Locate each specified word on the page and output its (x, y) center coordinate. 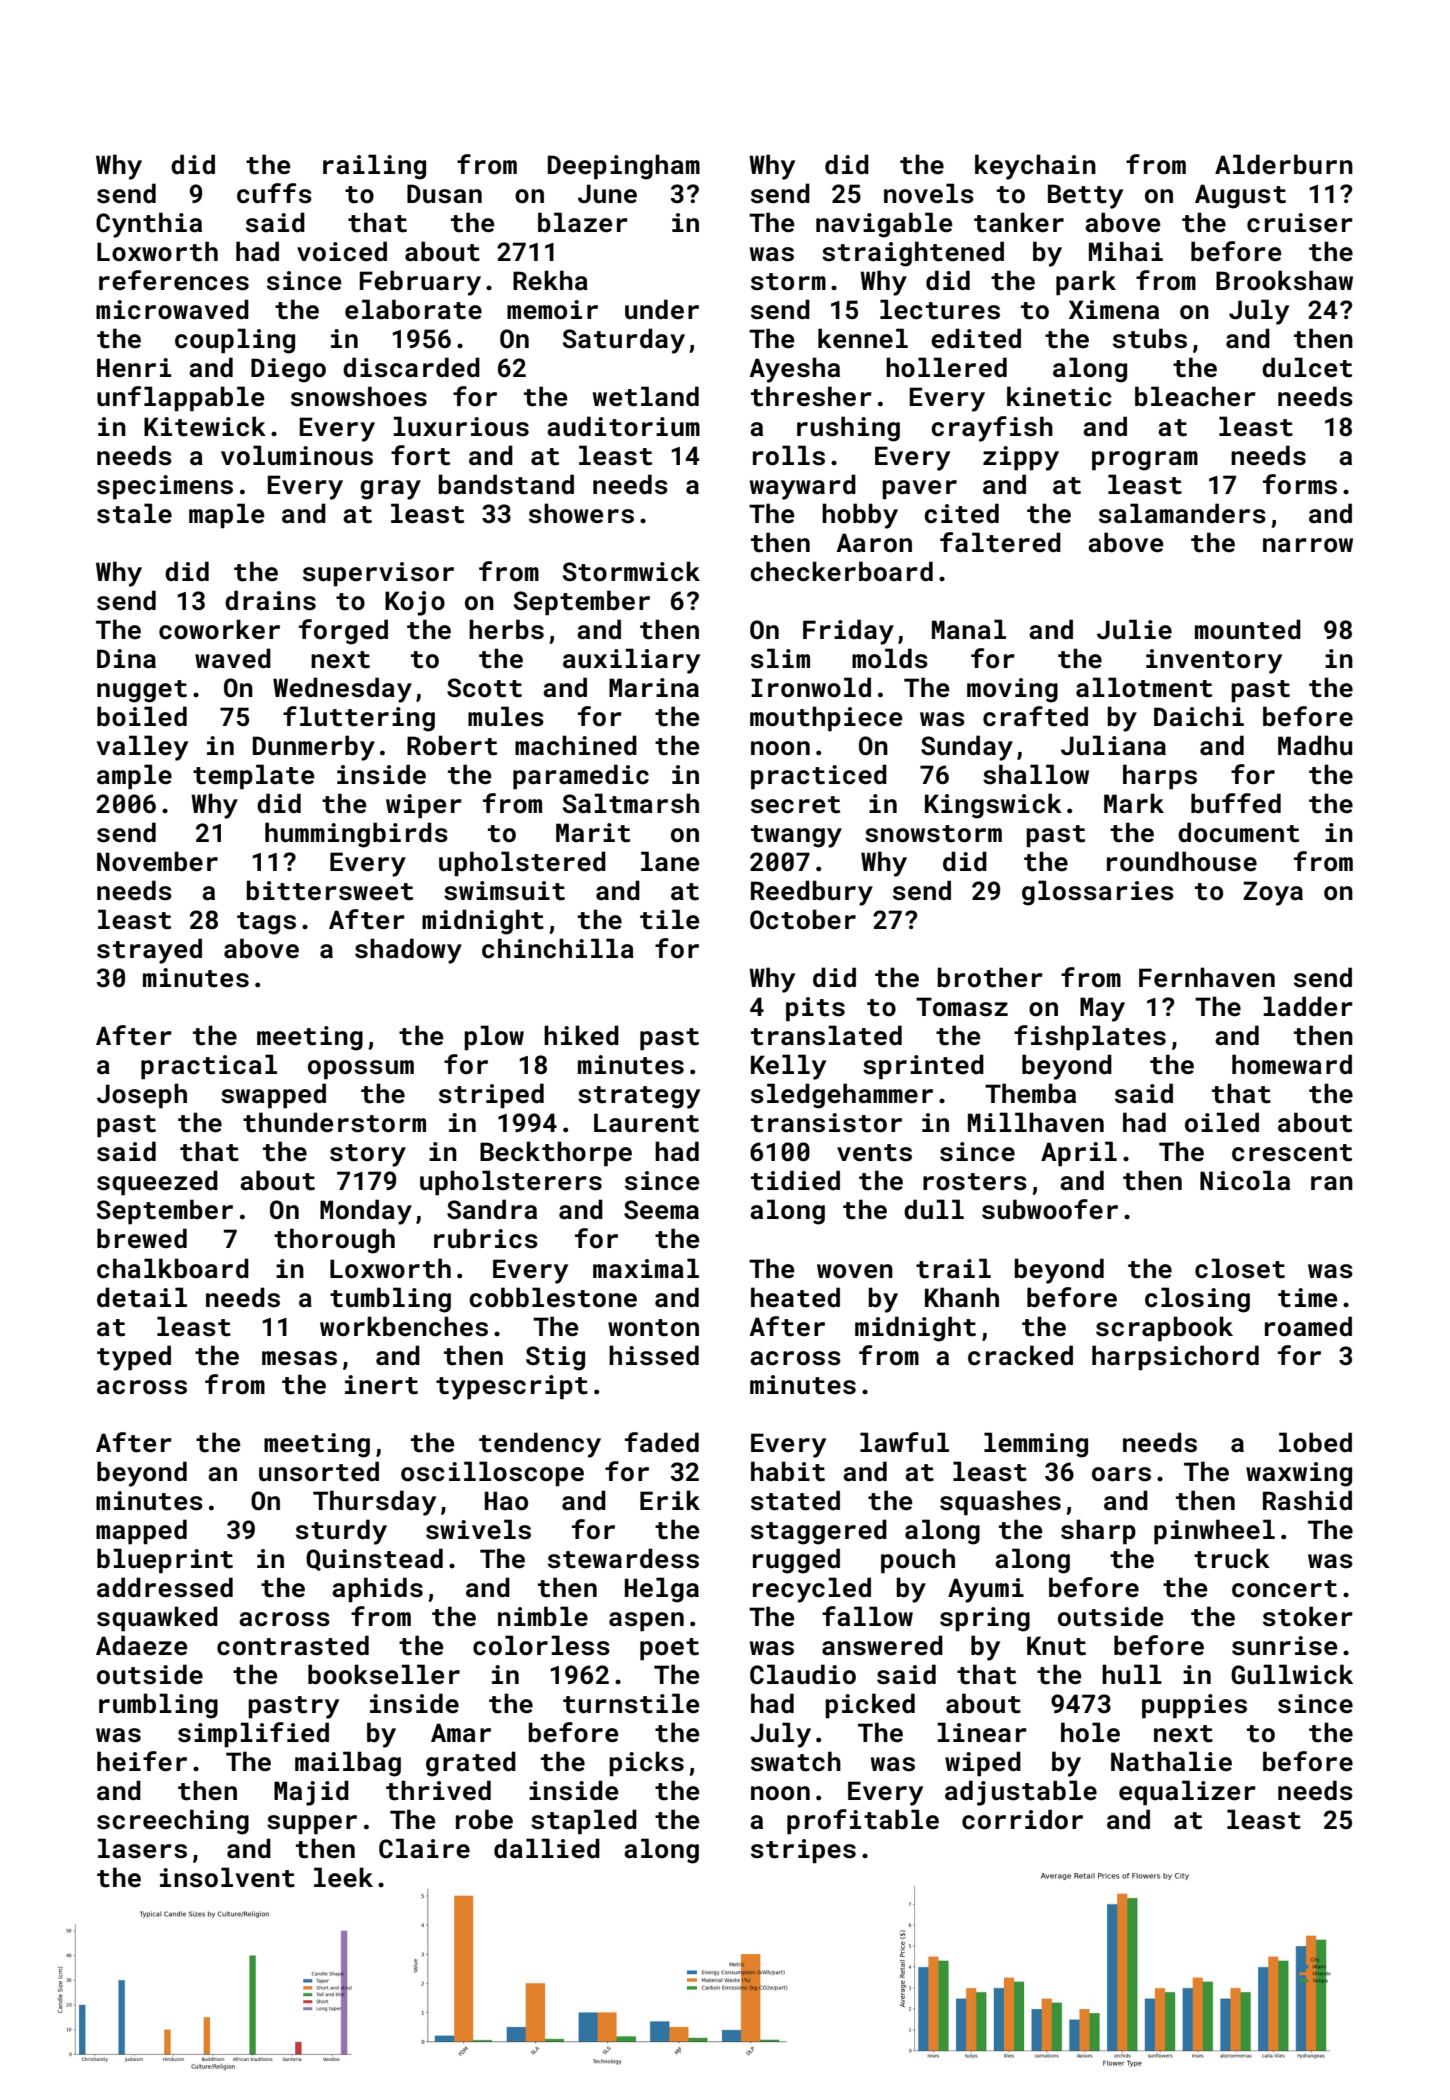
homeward (1292, 1064)
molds (890, 658)
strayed (149, 951)
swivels (478, 1529)
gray (390, 490)
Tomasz (962, 1007)
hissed (654, 1355)
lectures (940, 309)
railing (374, 167)
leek (343, 1877)
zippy (1021, 458)
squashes (1000, 1502)
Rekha (550, 280)
